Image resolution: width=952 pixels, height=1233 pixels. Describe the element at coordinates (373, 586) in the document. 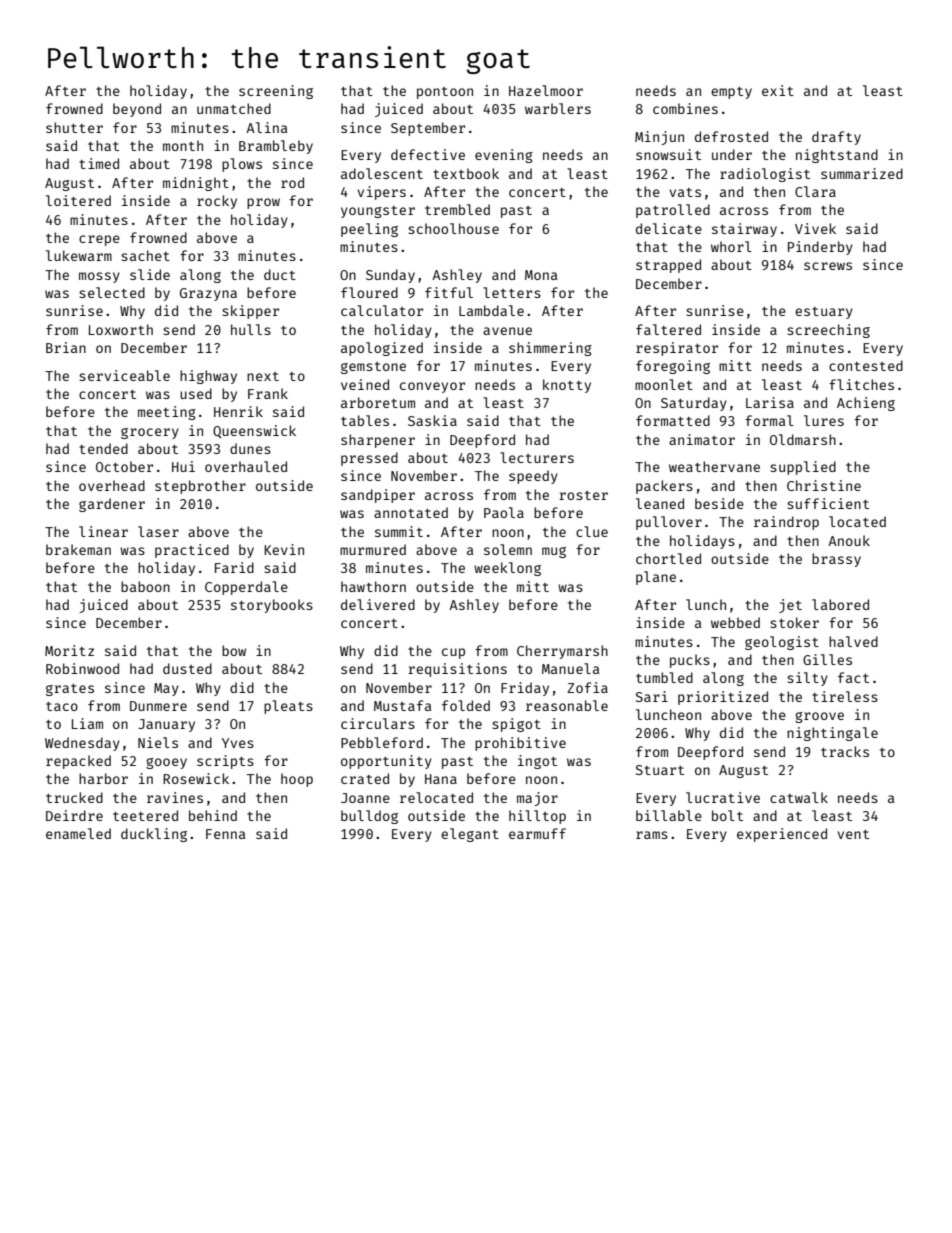

I see `hawthorn` at that location.
